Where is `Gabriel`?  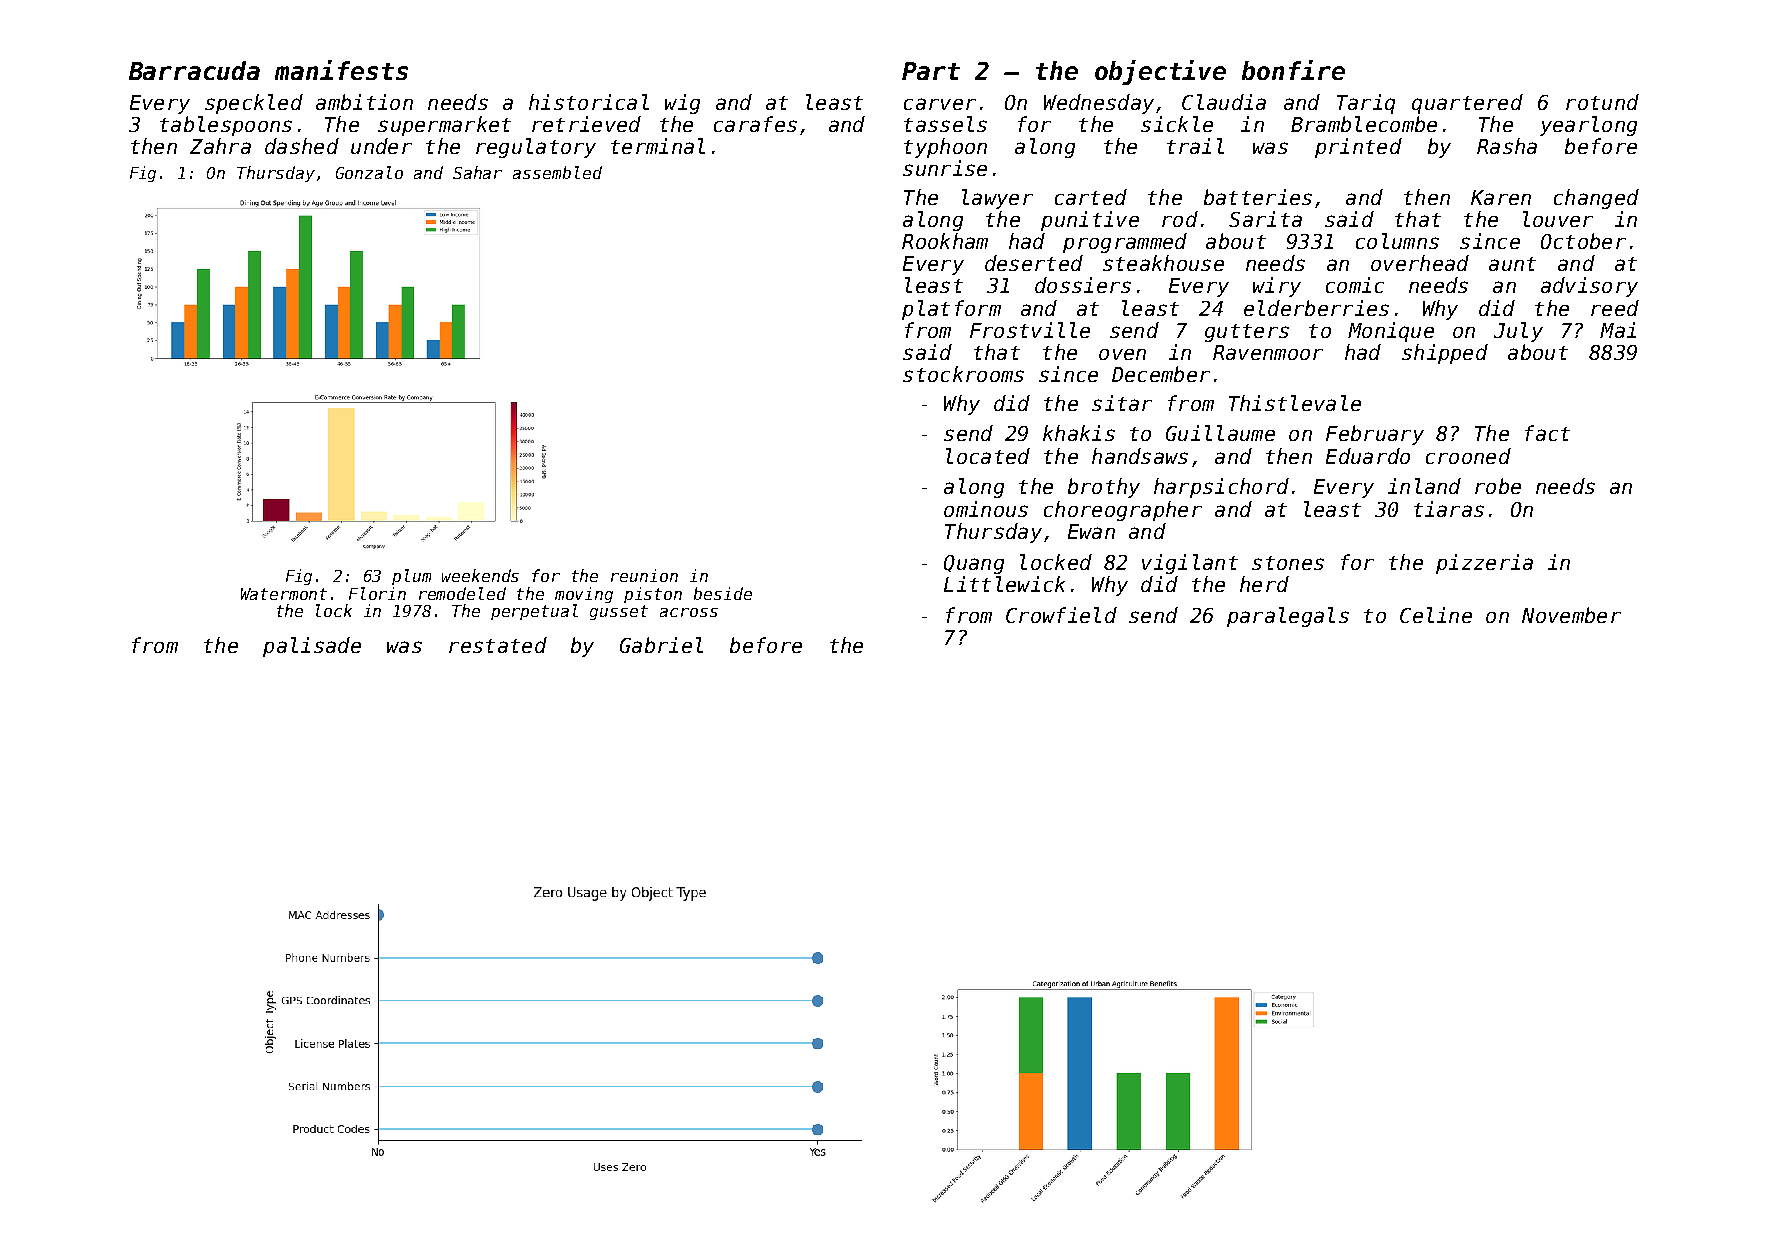 Gabriel is located at coordinates (661, 645).
